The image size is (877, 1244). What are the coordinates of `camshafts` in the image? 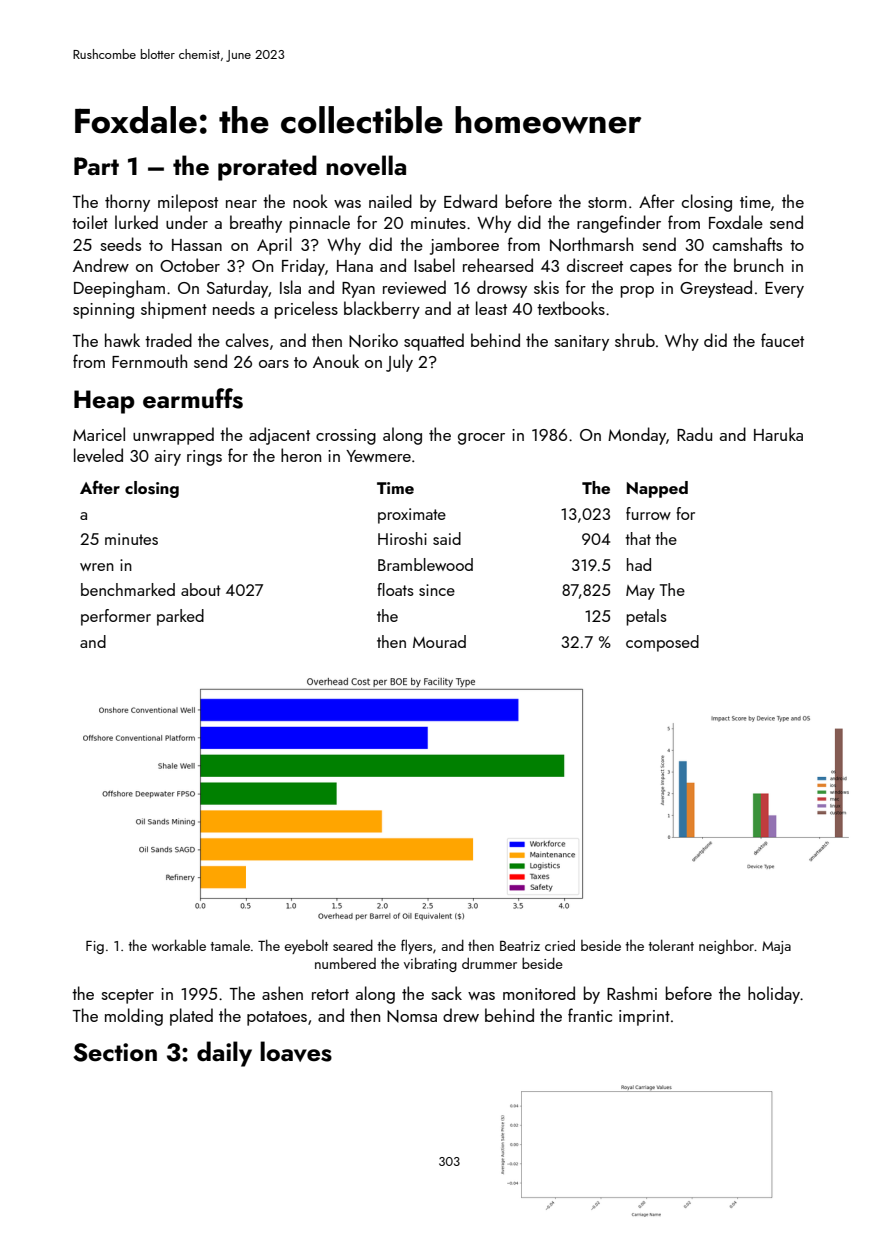 It's located at (747, 244).
